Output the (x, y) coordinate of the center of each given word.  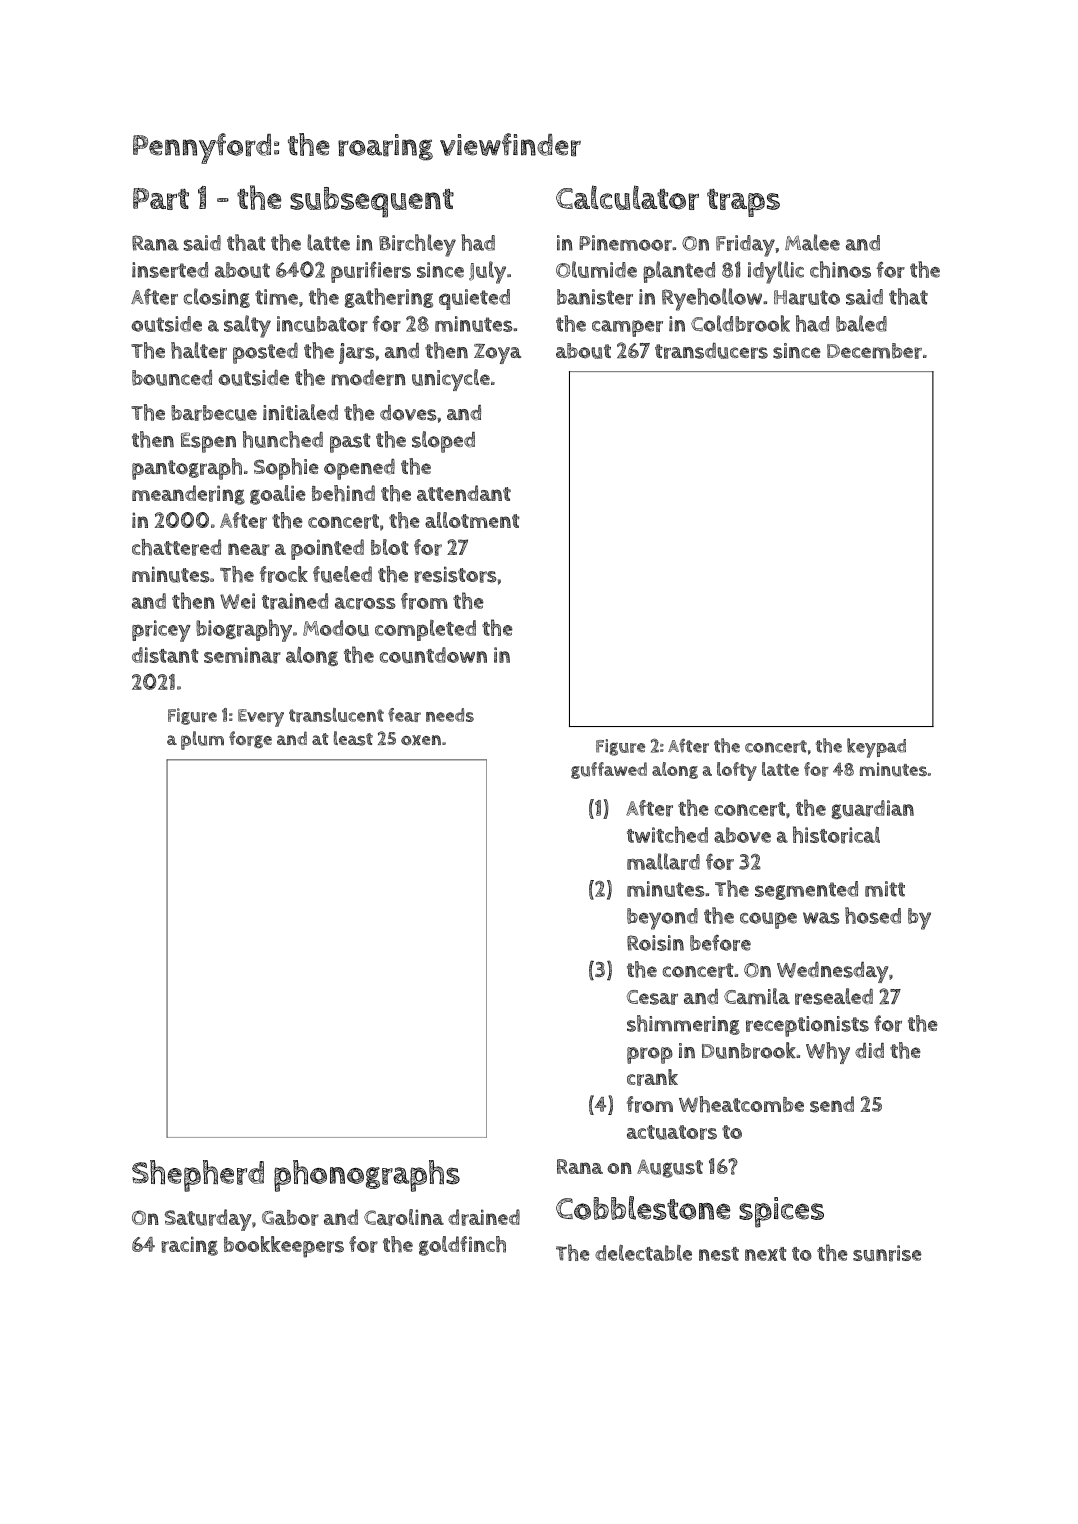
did (869, 1050)
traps (743, 203)
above (742, 835)
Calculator (627, 197)
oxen (421, 740)
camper (627, 328)
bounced (172, 378)
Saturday (208, 1220)
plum (202, 740)
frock (284, 574)
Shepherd (198, 1176)
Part (161, 199)
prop (650, 1055)
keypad (876, 748)
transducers (711, 351)
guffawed (609, 770)
